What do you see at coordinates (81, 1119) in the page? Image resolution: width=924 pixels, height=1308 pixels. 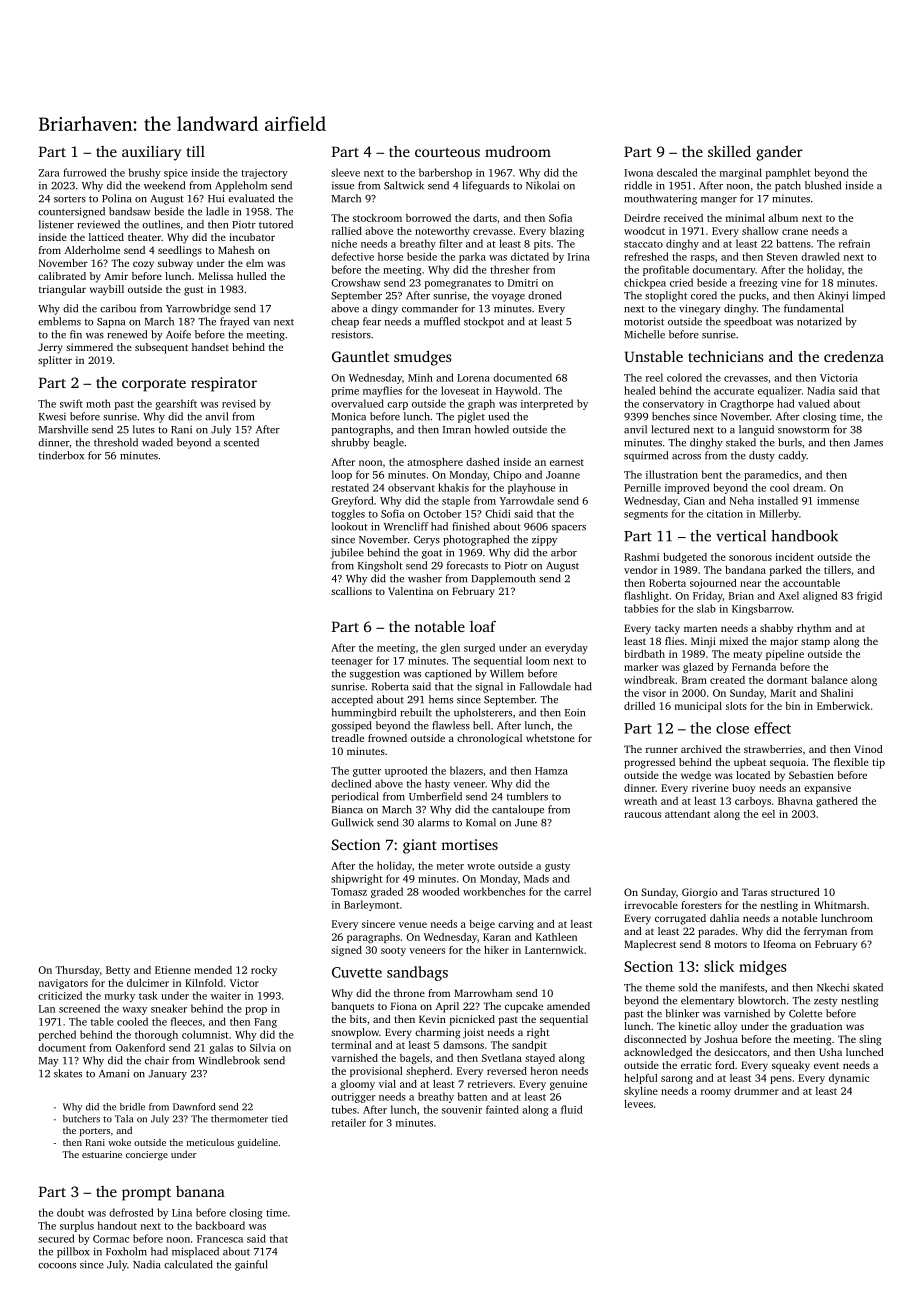 I see `butchers` at bounding box center [81, 1119].
